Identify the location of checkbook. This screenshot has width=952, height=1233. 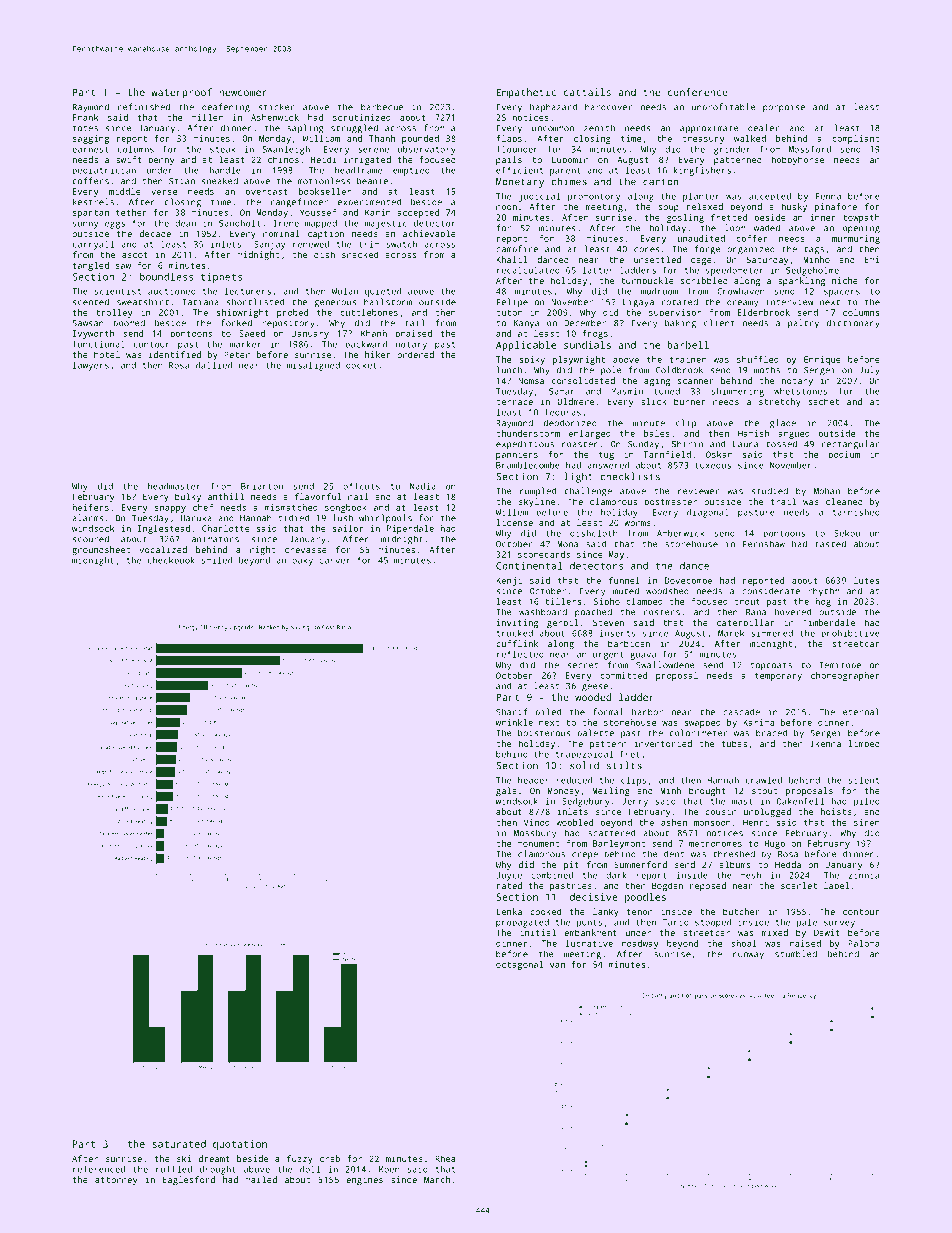
(171, 560).
